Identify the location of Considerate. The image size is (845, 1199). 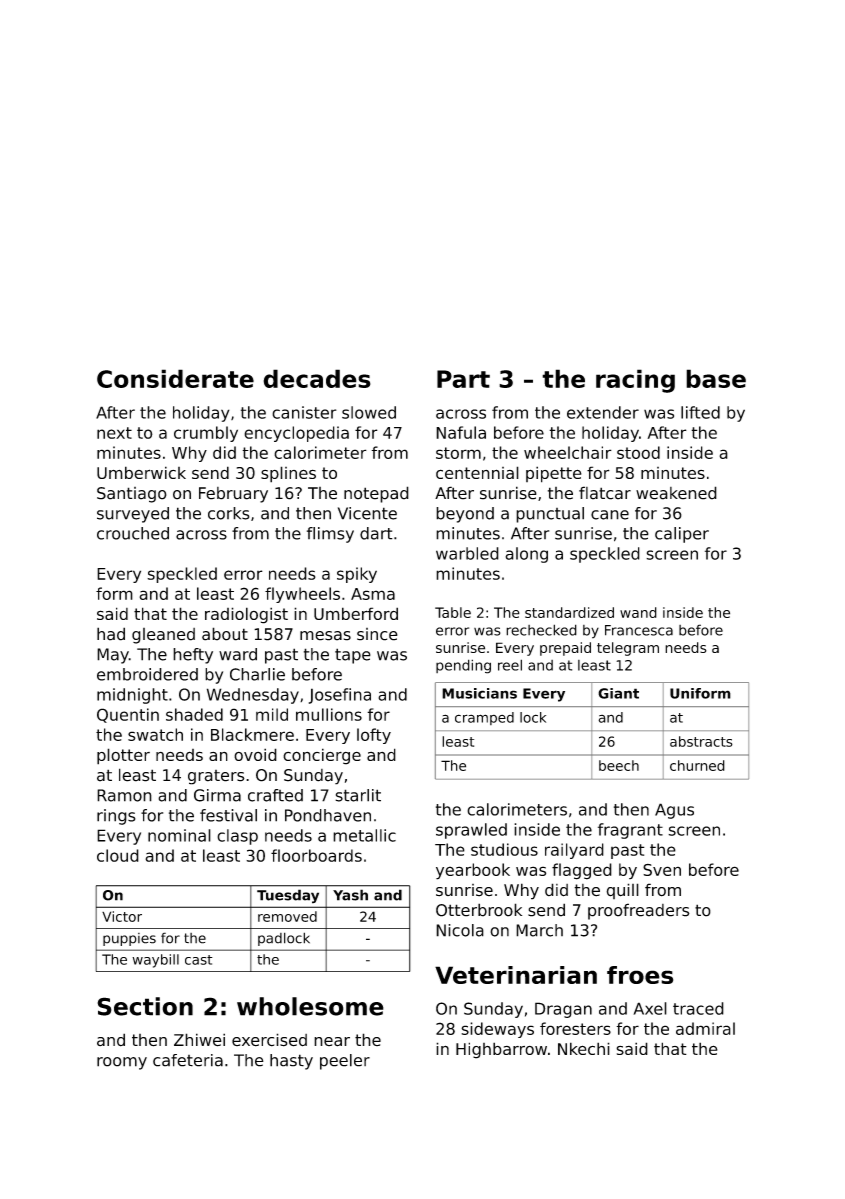
(175, 378).
